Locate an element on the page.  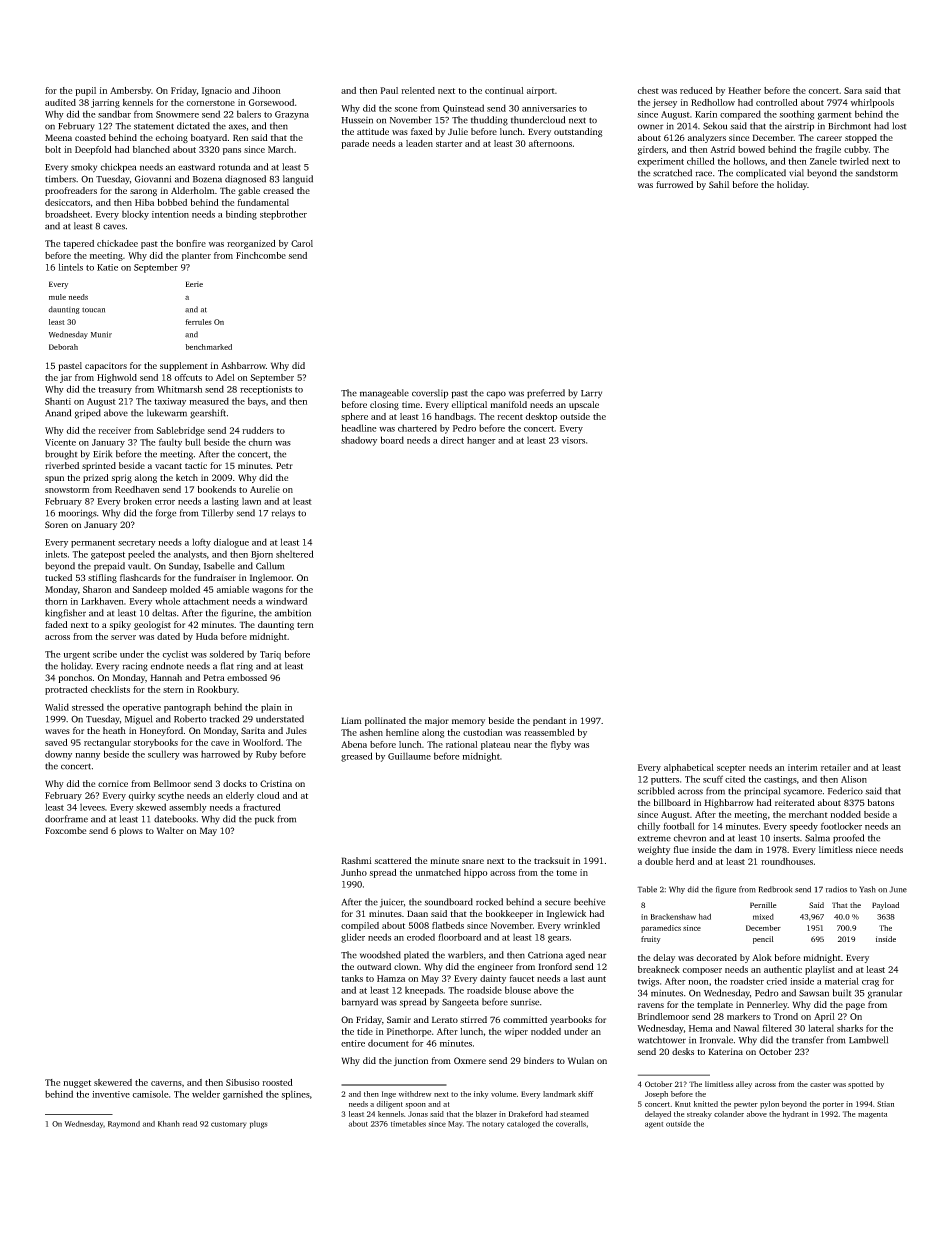
scone is located at coordinates (406, 109).
